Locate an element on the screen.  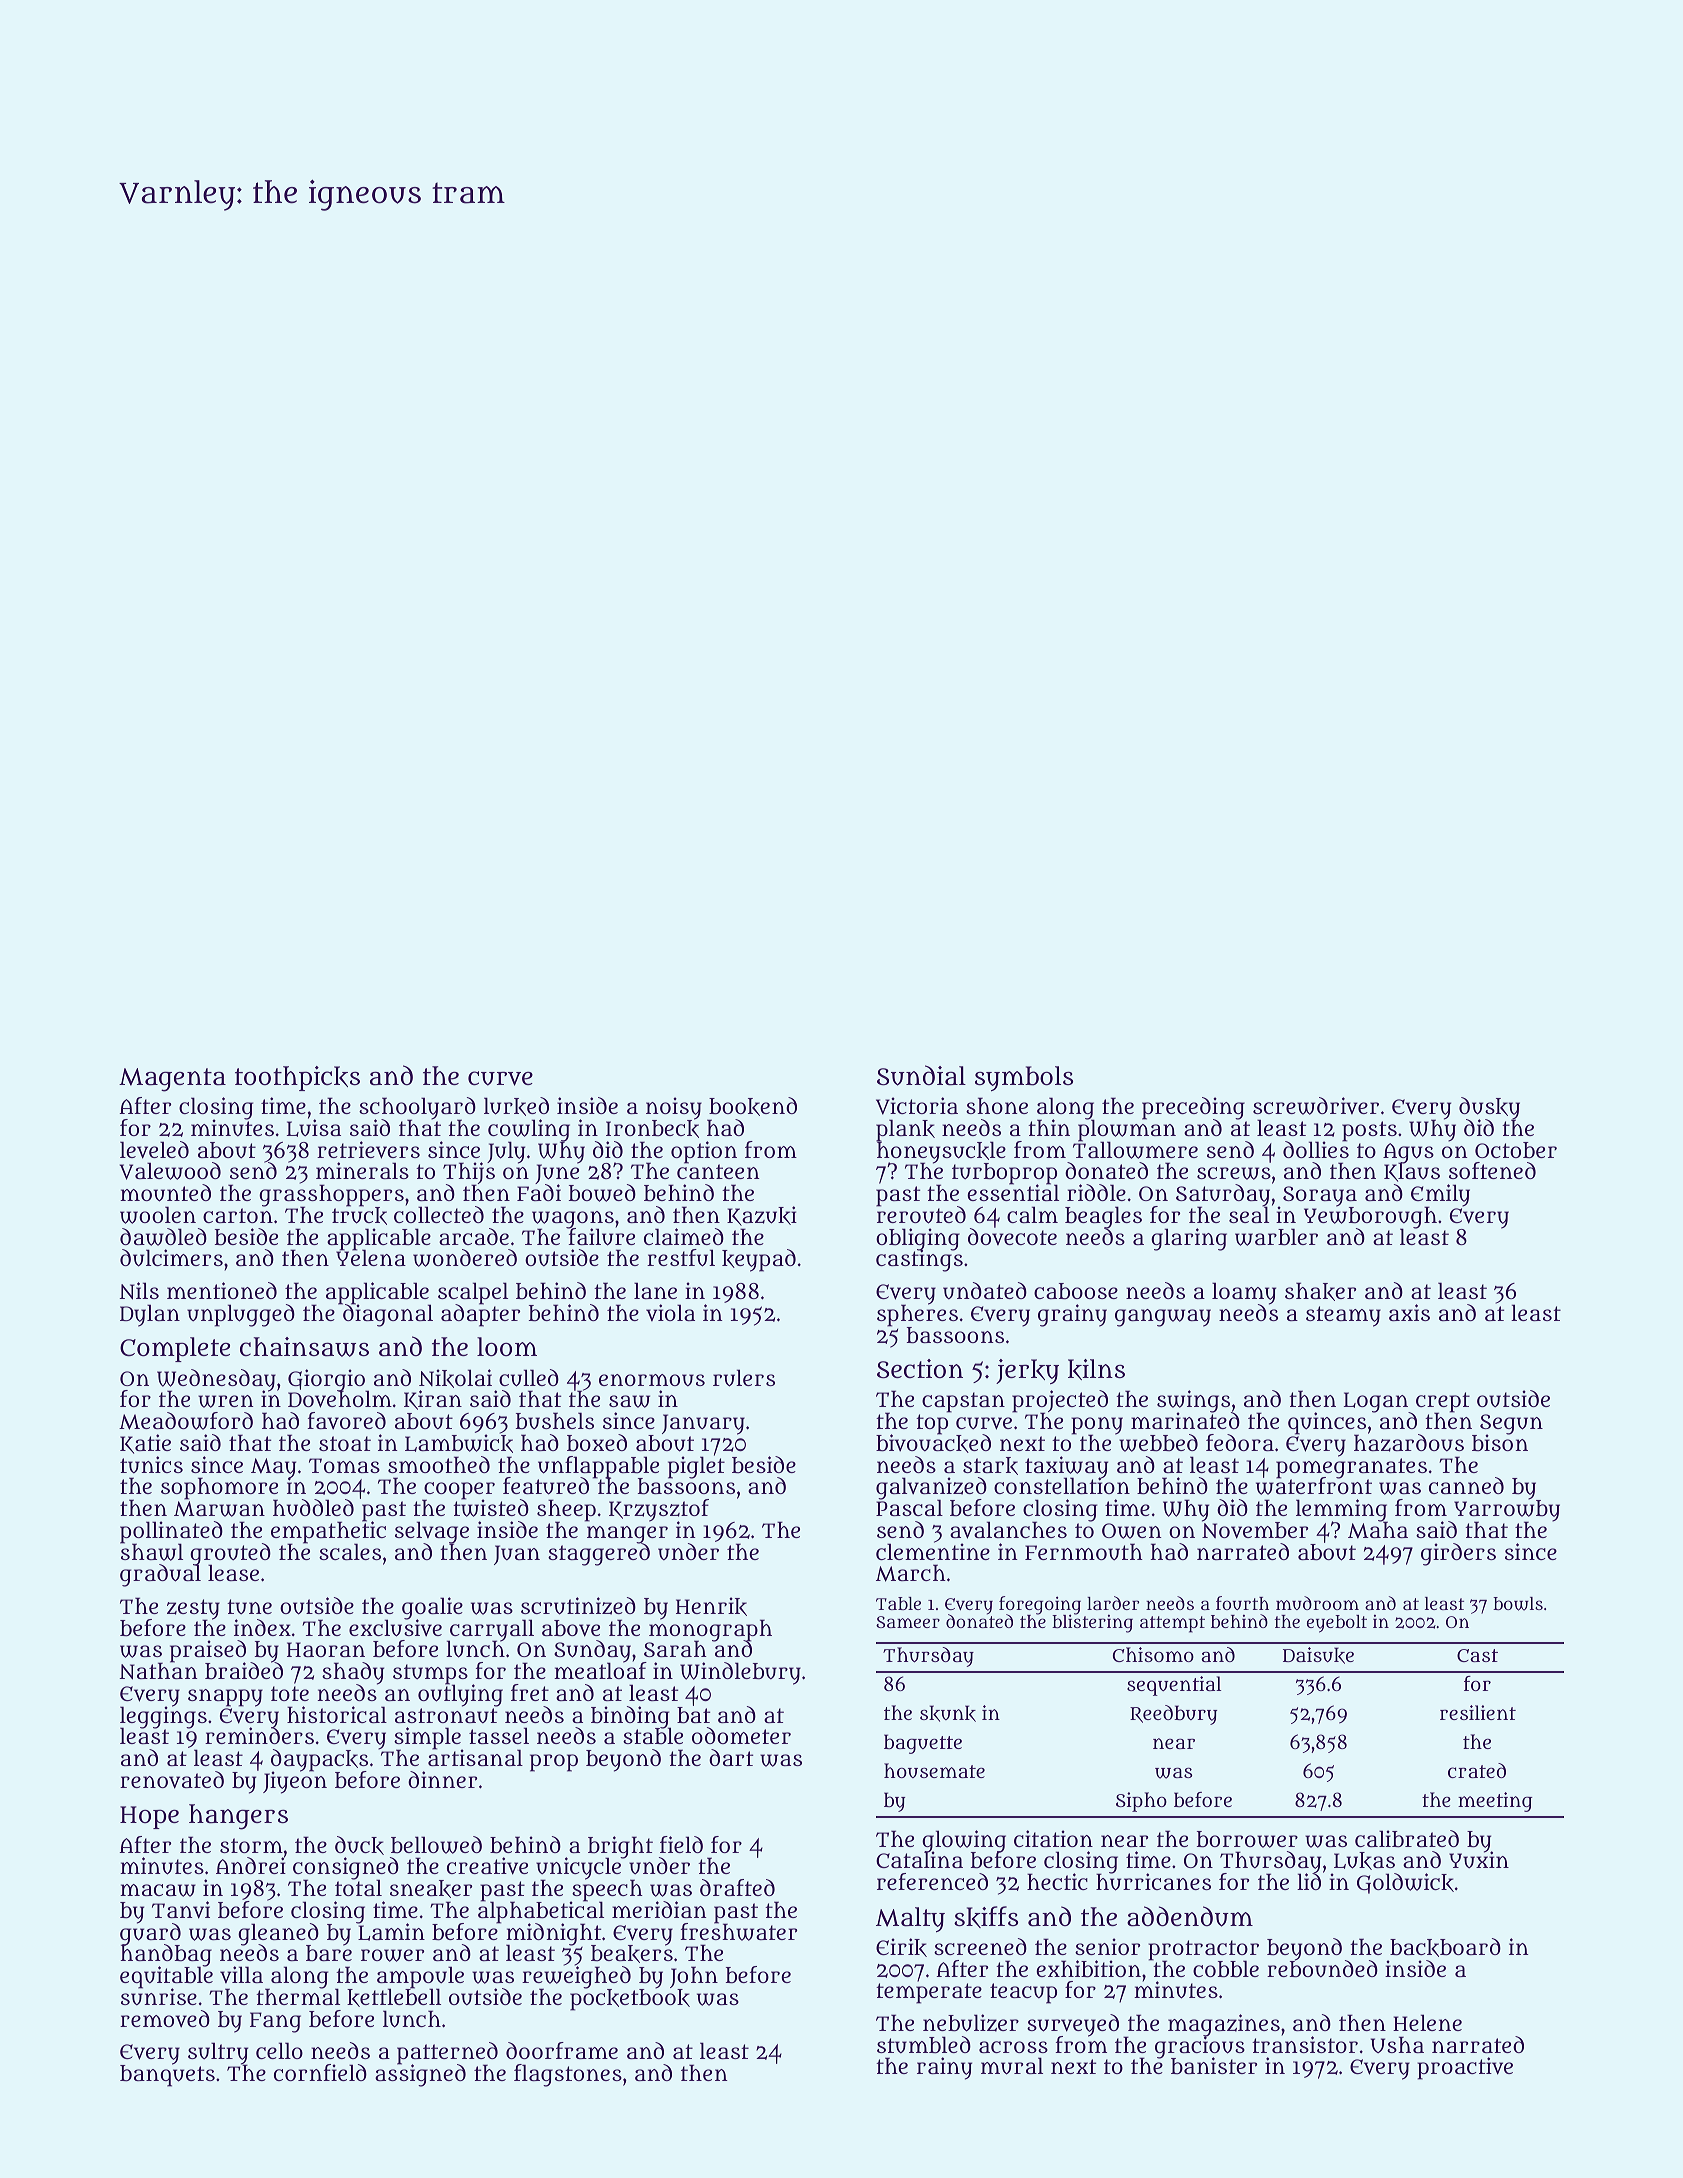
exclusive is located at coordinates (395, 1628).
